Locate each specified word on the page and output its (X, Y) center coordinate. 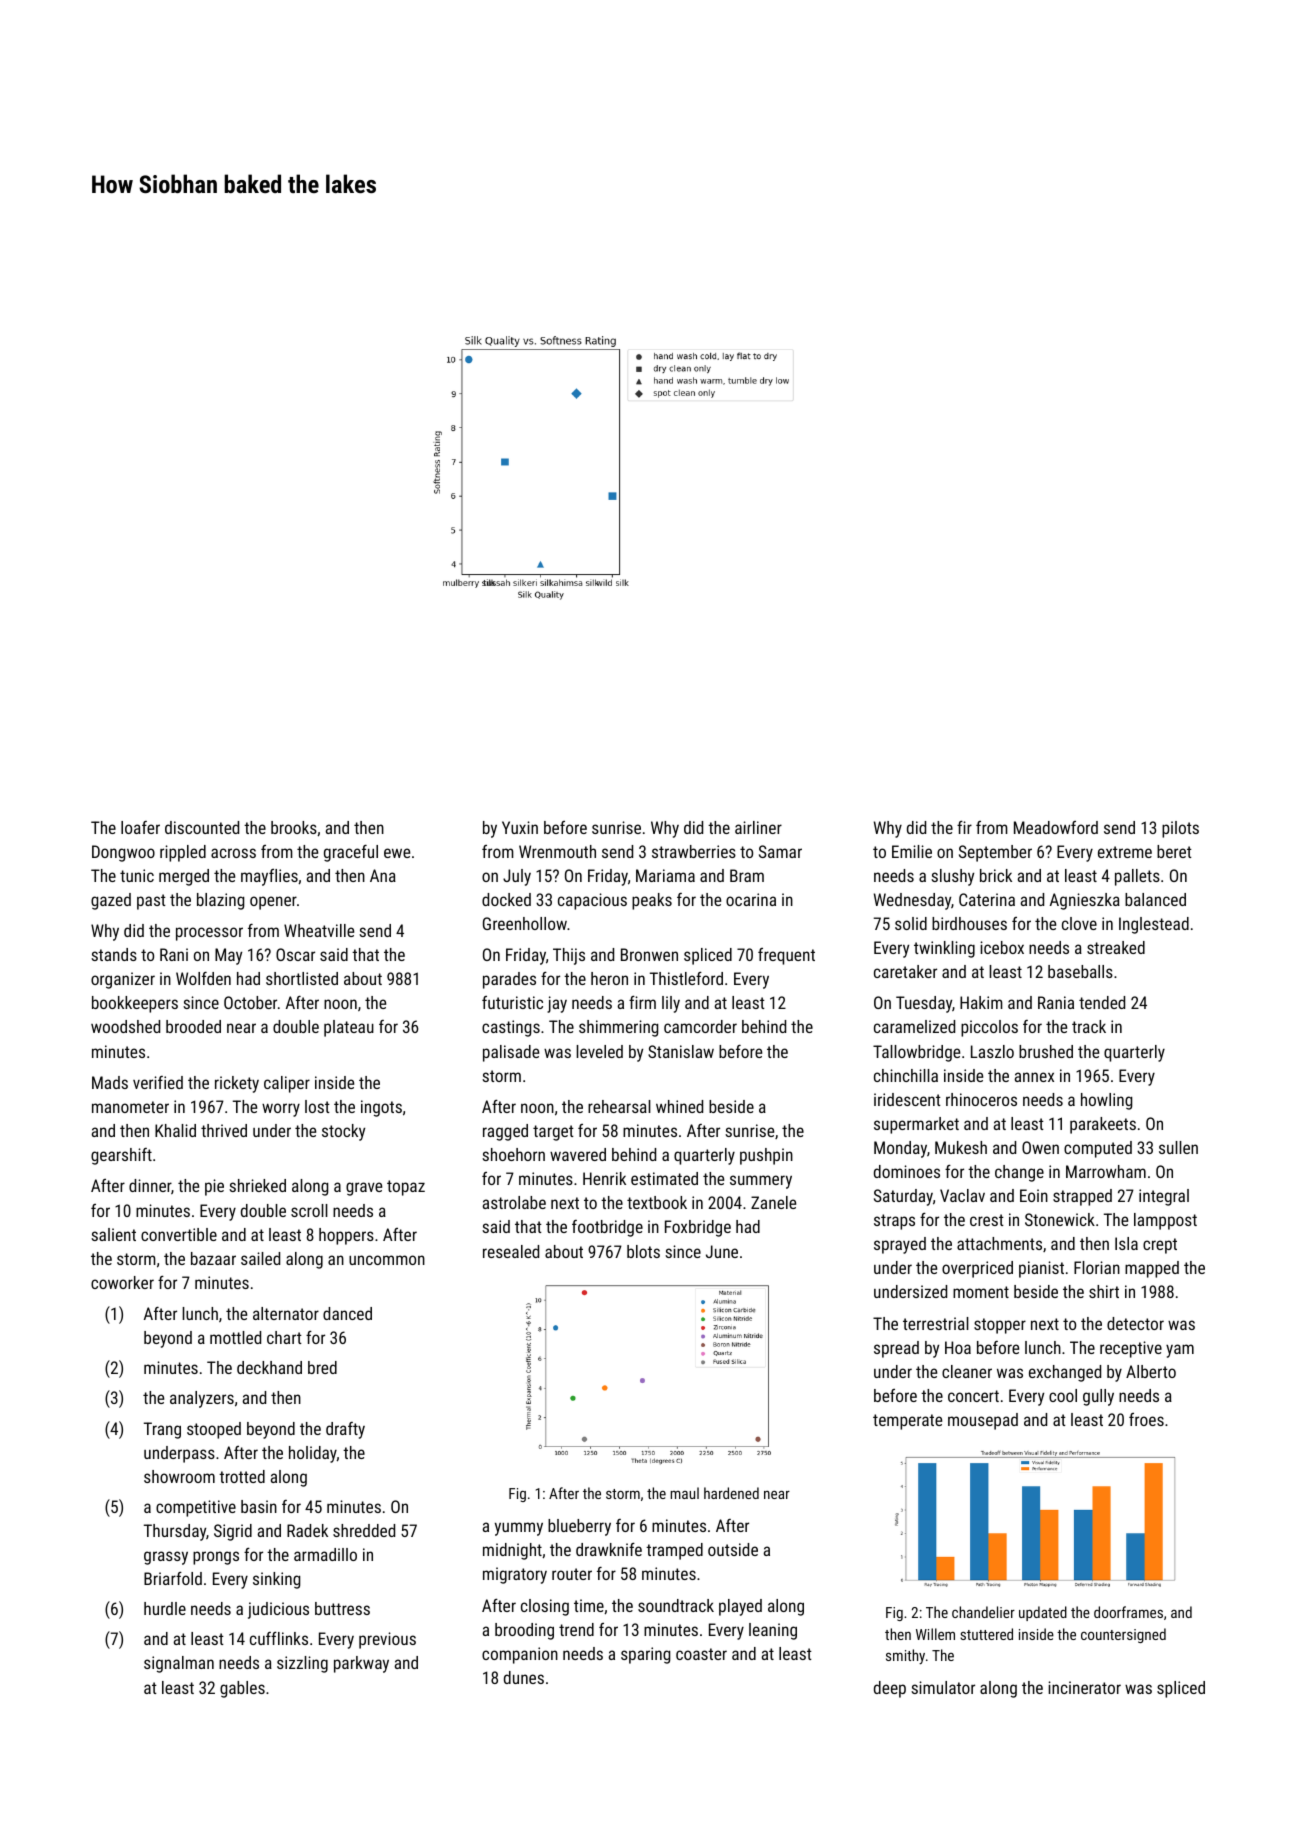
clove (1079, 923)
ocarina (751, 899)
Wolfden (203, 978)
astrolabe (514, 1202)
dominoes (907, 1171)
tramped (674, 1551)
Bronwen (649, 954)
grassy (166, 1558)
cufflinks (279, 1638)
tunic (137, 875)
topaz (406, 1188)
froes (1146, 1419)
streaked (1116, 947)
